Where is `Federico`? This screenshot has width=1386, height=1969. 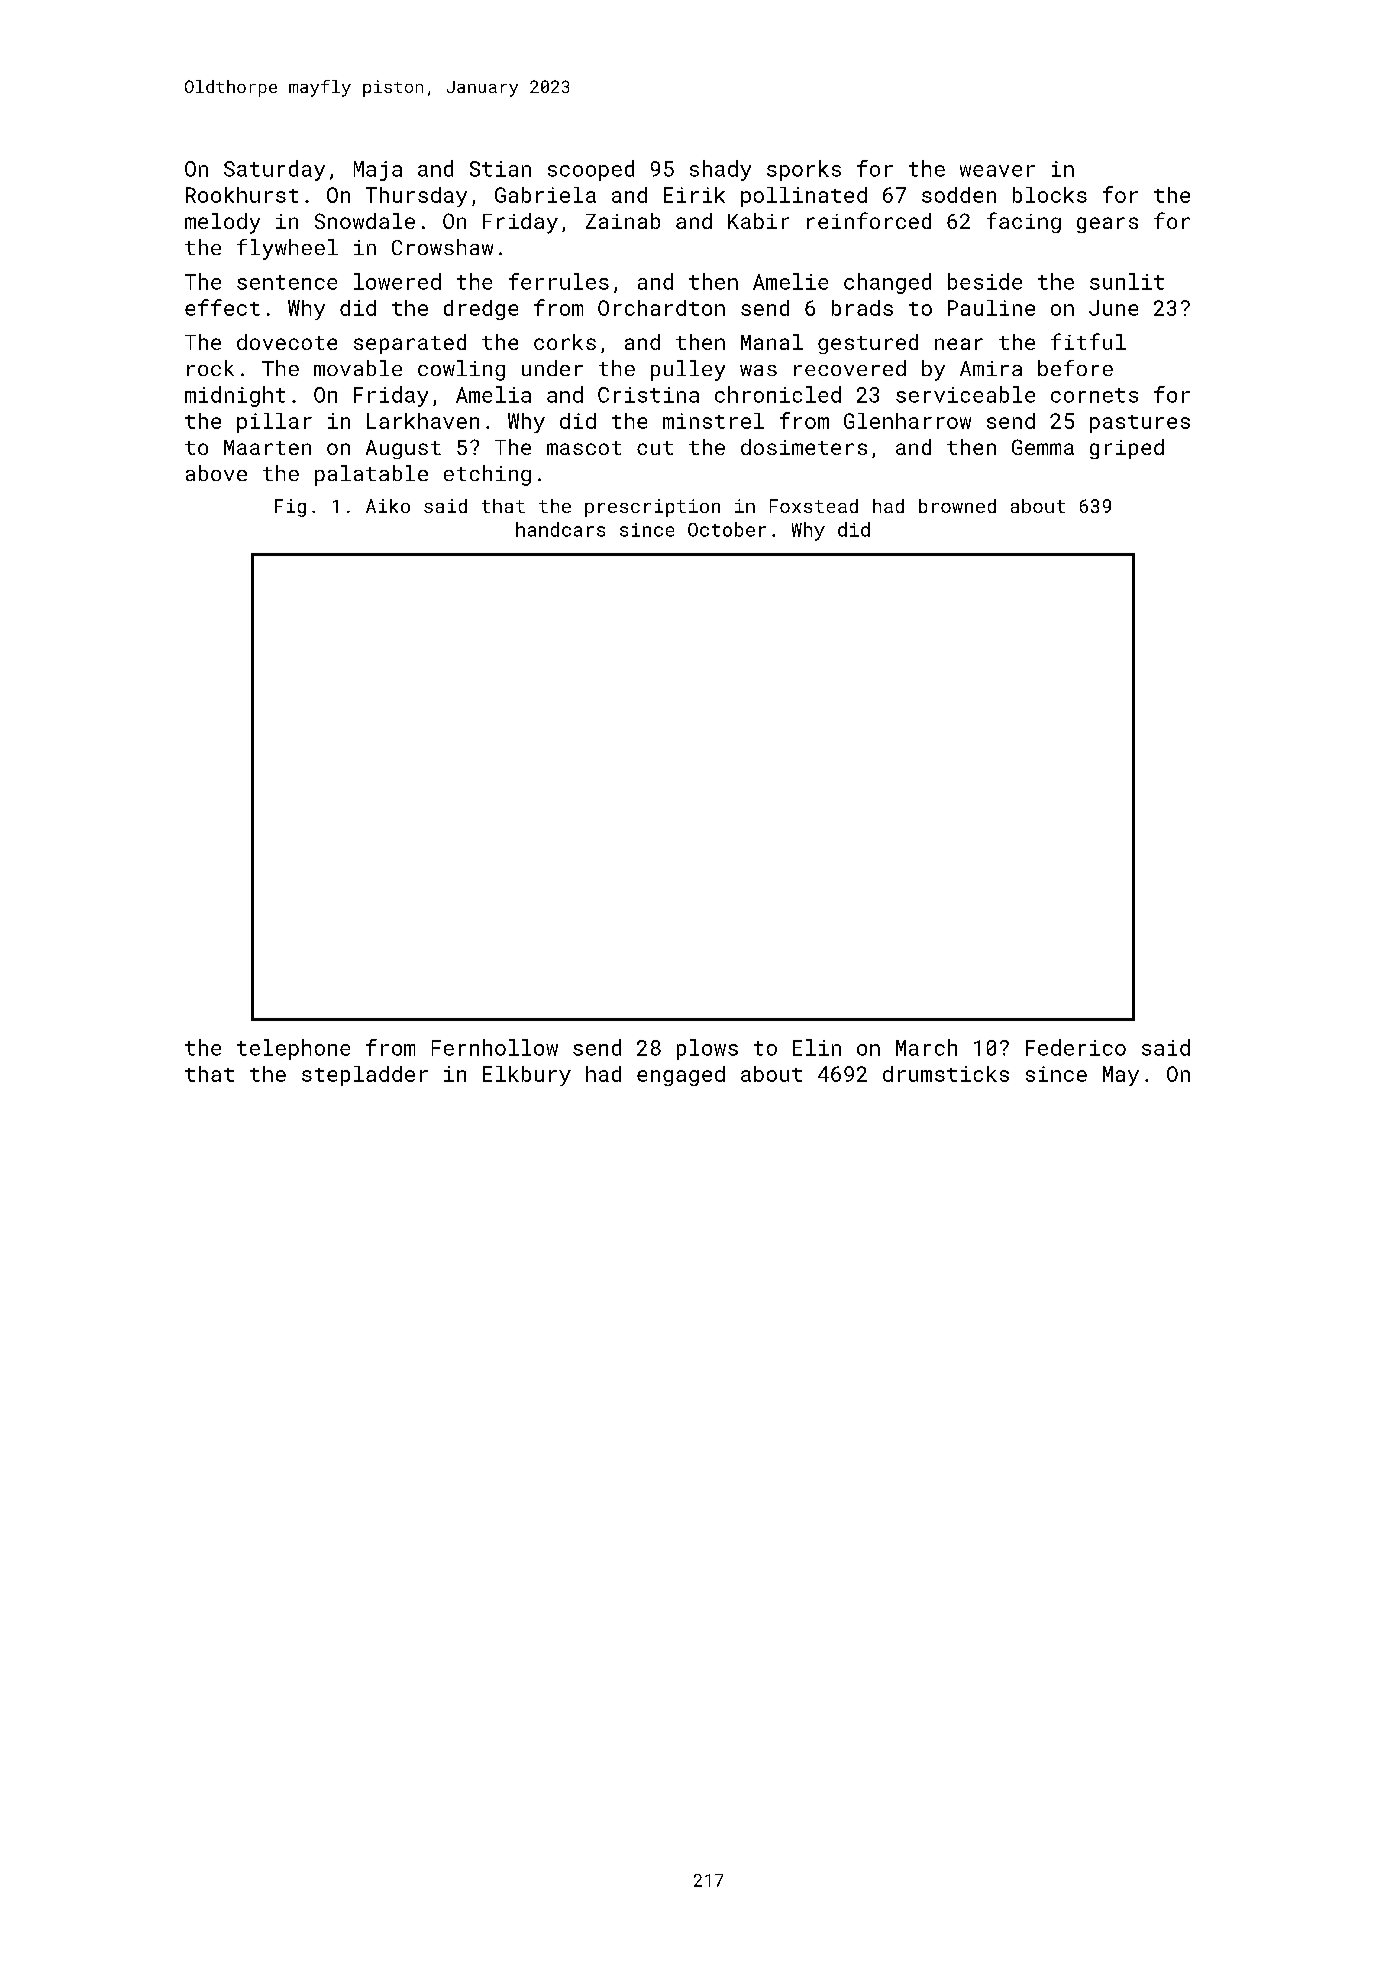 Federico is located at coordinates (1076, 1047).
